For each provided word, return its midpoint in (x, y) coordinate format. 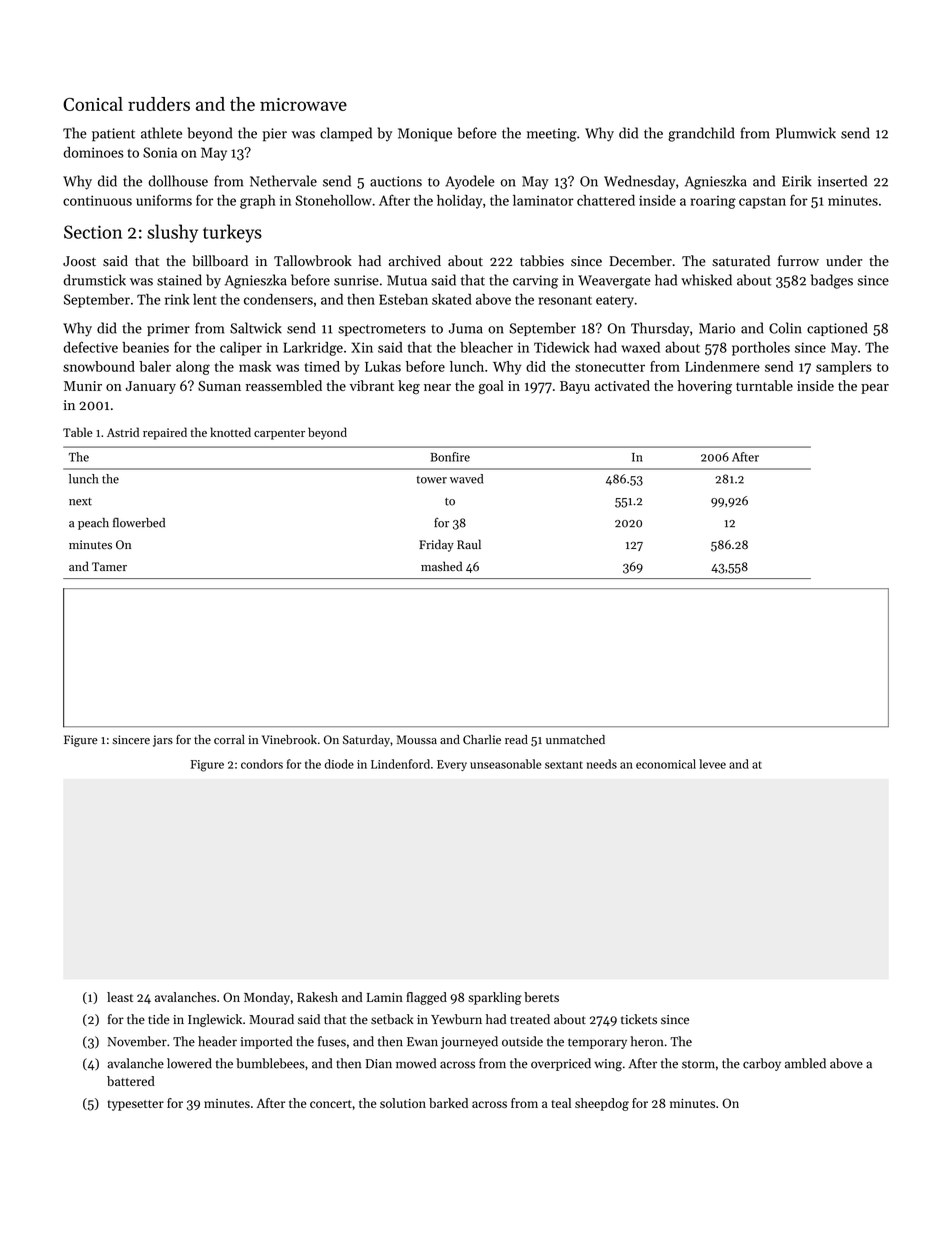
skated (452, 299)
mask (255, 366)
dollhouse (178, 181)
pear (875, 389)
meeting (552, 135)
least (120, 997)
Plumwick (806, 133)
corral (229, 740)
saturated (741, 261)
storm (698, 1064)
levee (712, 764)
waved (466, 479)
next (80, 502)
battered (131, 1081)
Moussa (417, 740)
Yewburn (456, 1019)
